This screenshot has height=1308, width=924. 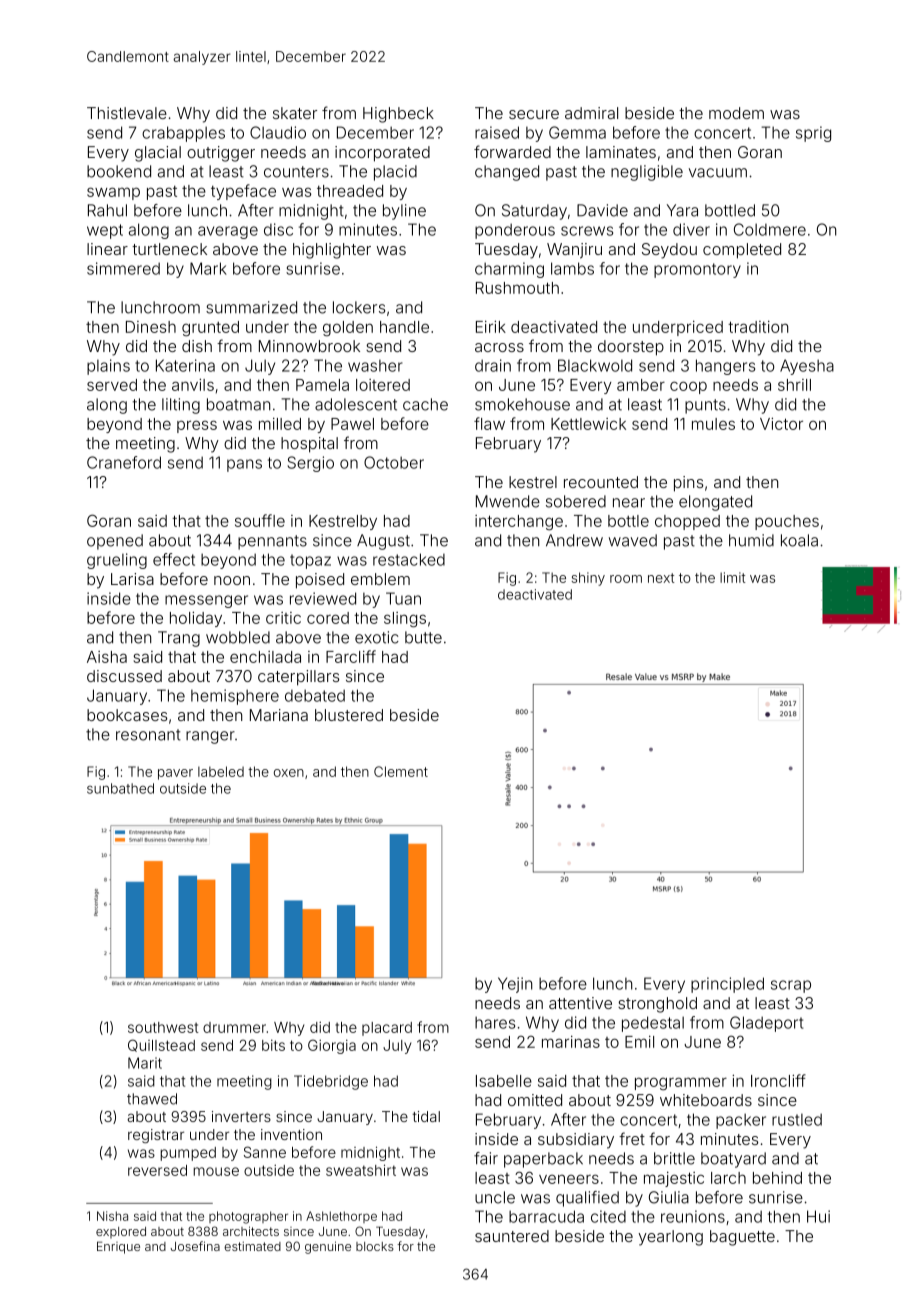 What do you see at coordinates (504, 1081) in the screenshot?
I see `Isabelle` at bounding box center [504, 1081].
